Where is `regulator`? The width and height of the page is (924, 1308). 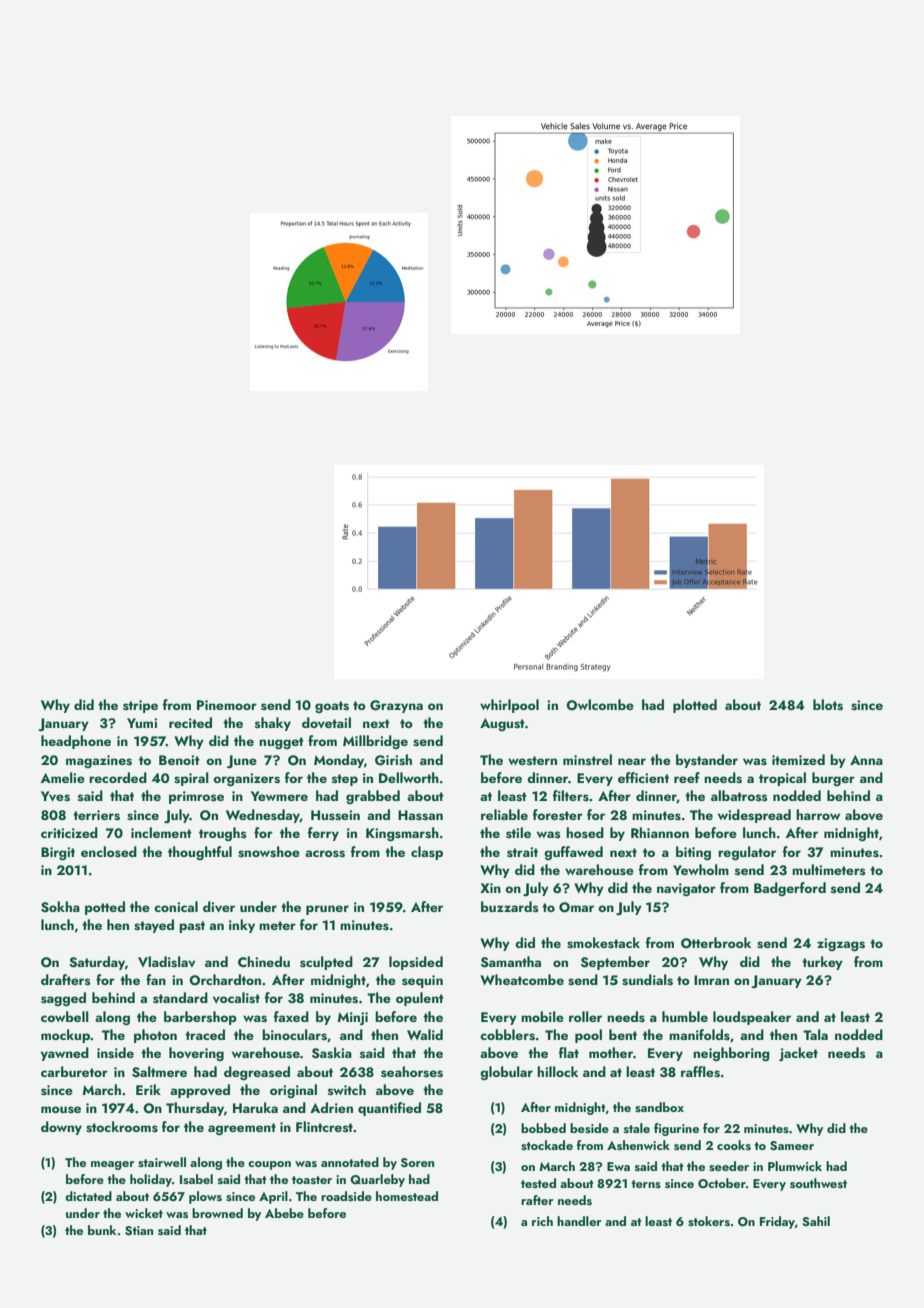 regulator is located at coordinates (747, 853).
